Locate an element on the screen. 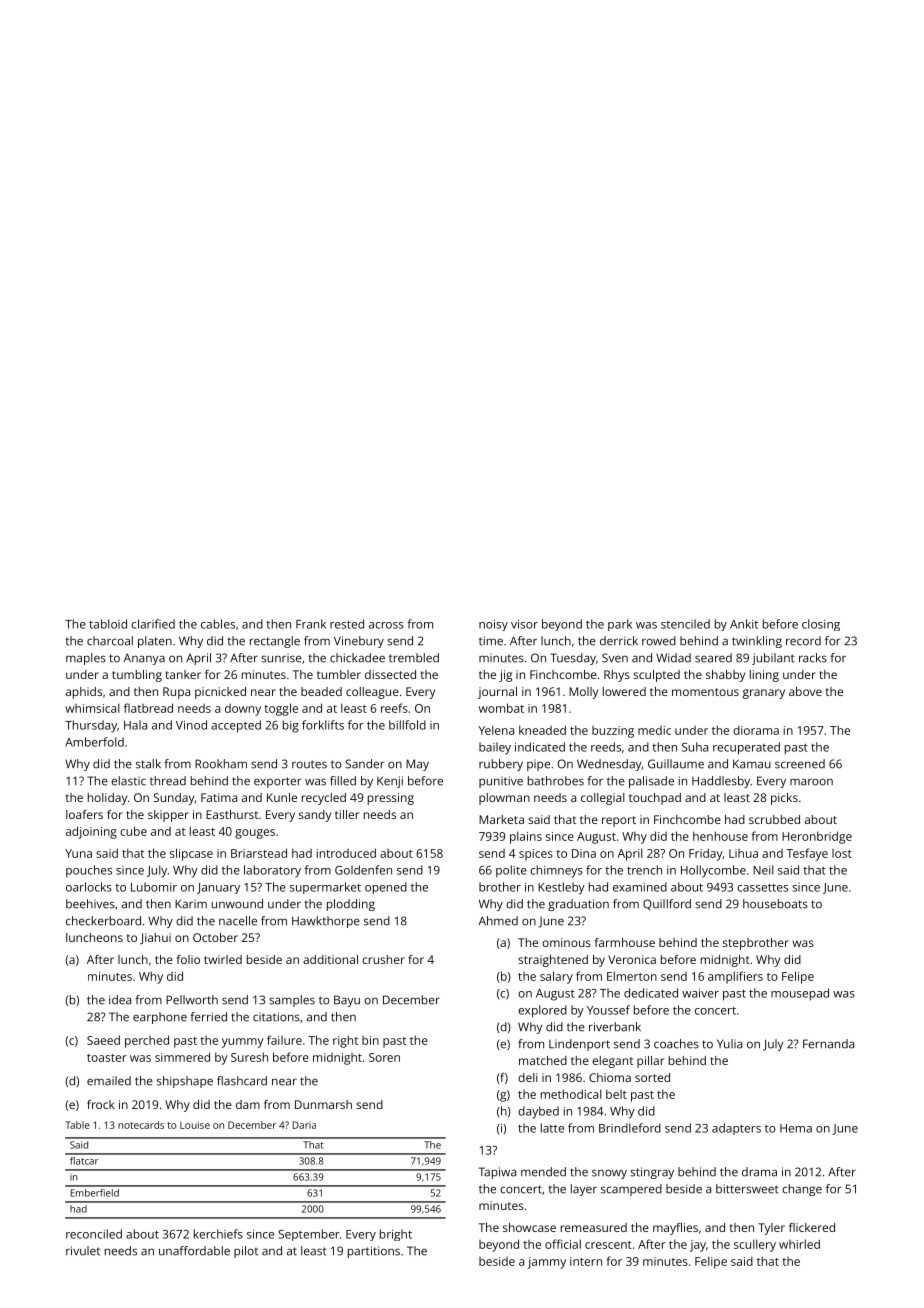 This screenshot has height=1308, width=924. Frank is located at coordinates (311, 624).
